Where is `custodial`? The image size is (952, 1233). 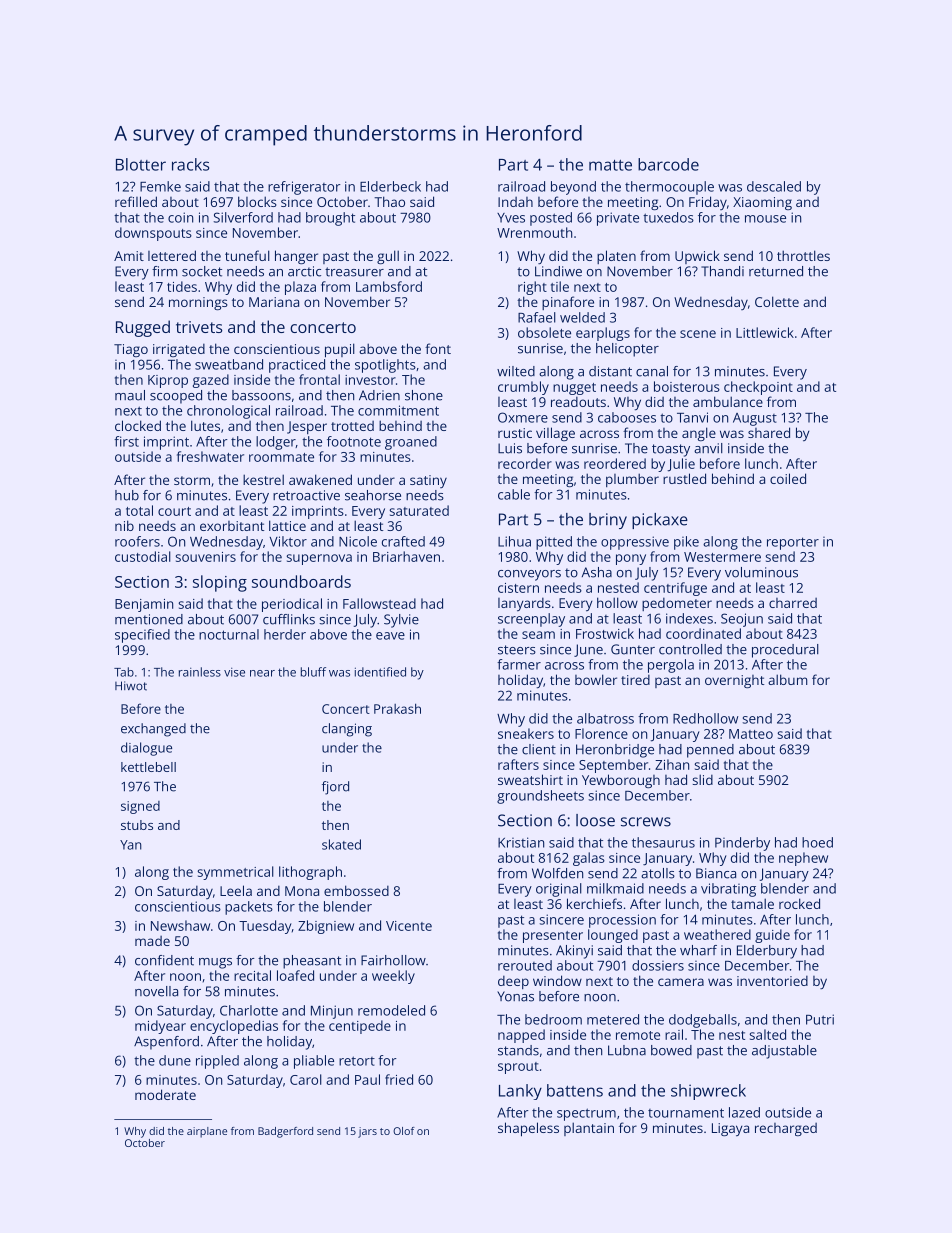
custodial is located at coordinates (143, 556).
